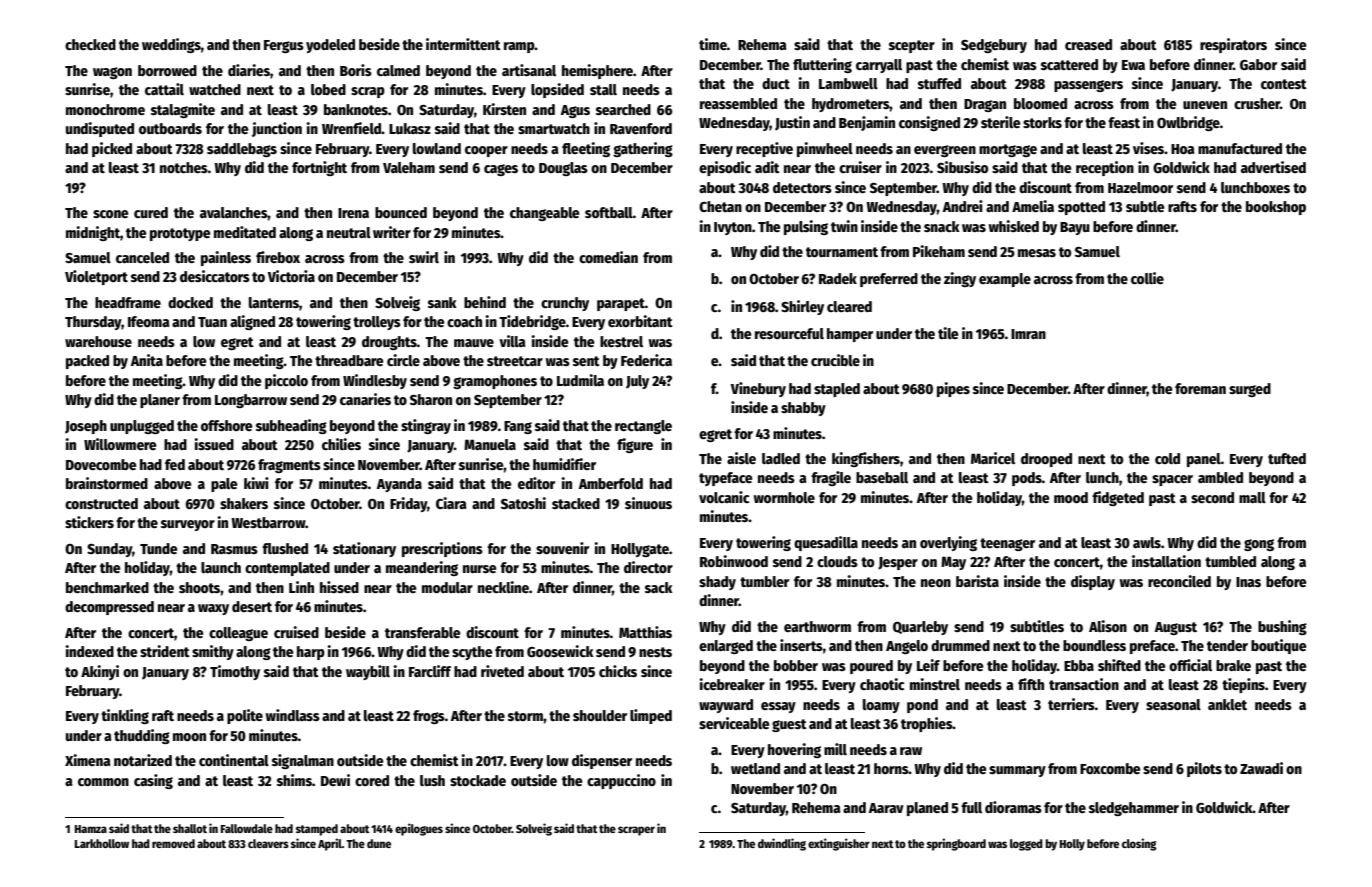 The image size is (1372, 887). I want to click on subtitles, so click(1037, 626).
